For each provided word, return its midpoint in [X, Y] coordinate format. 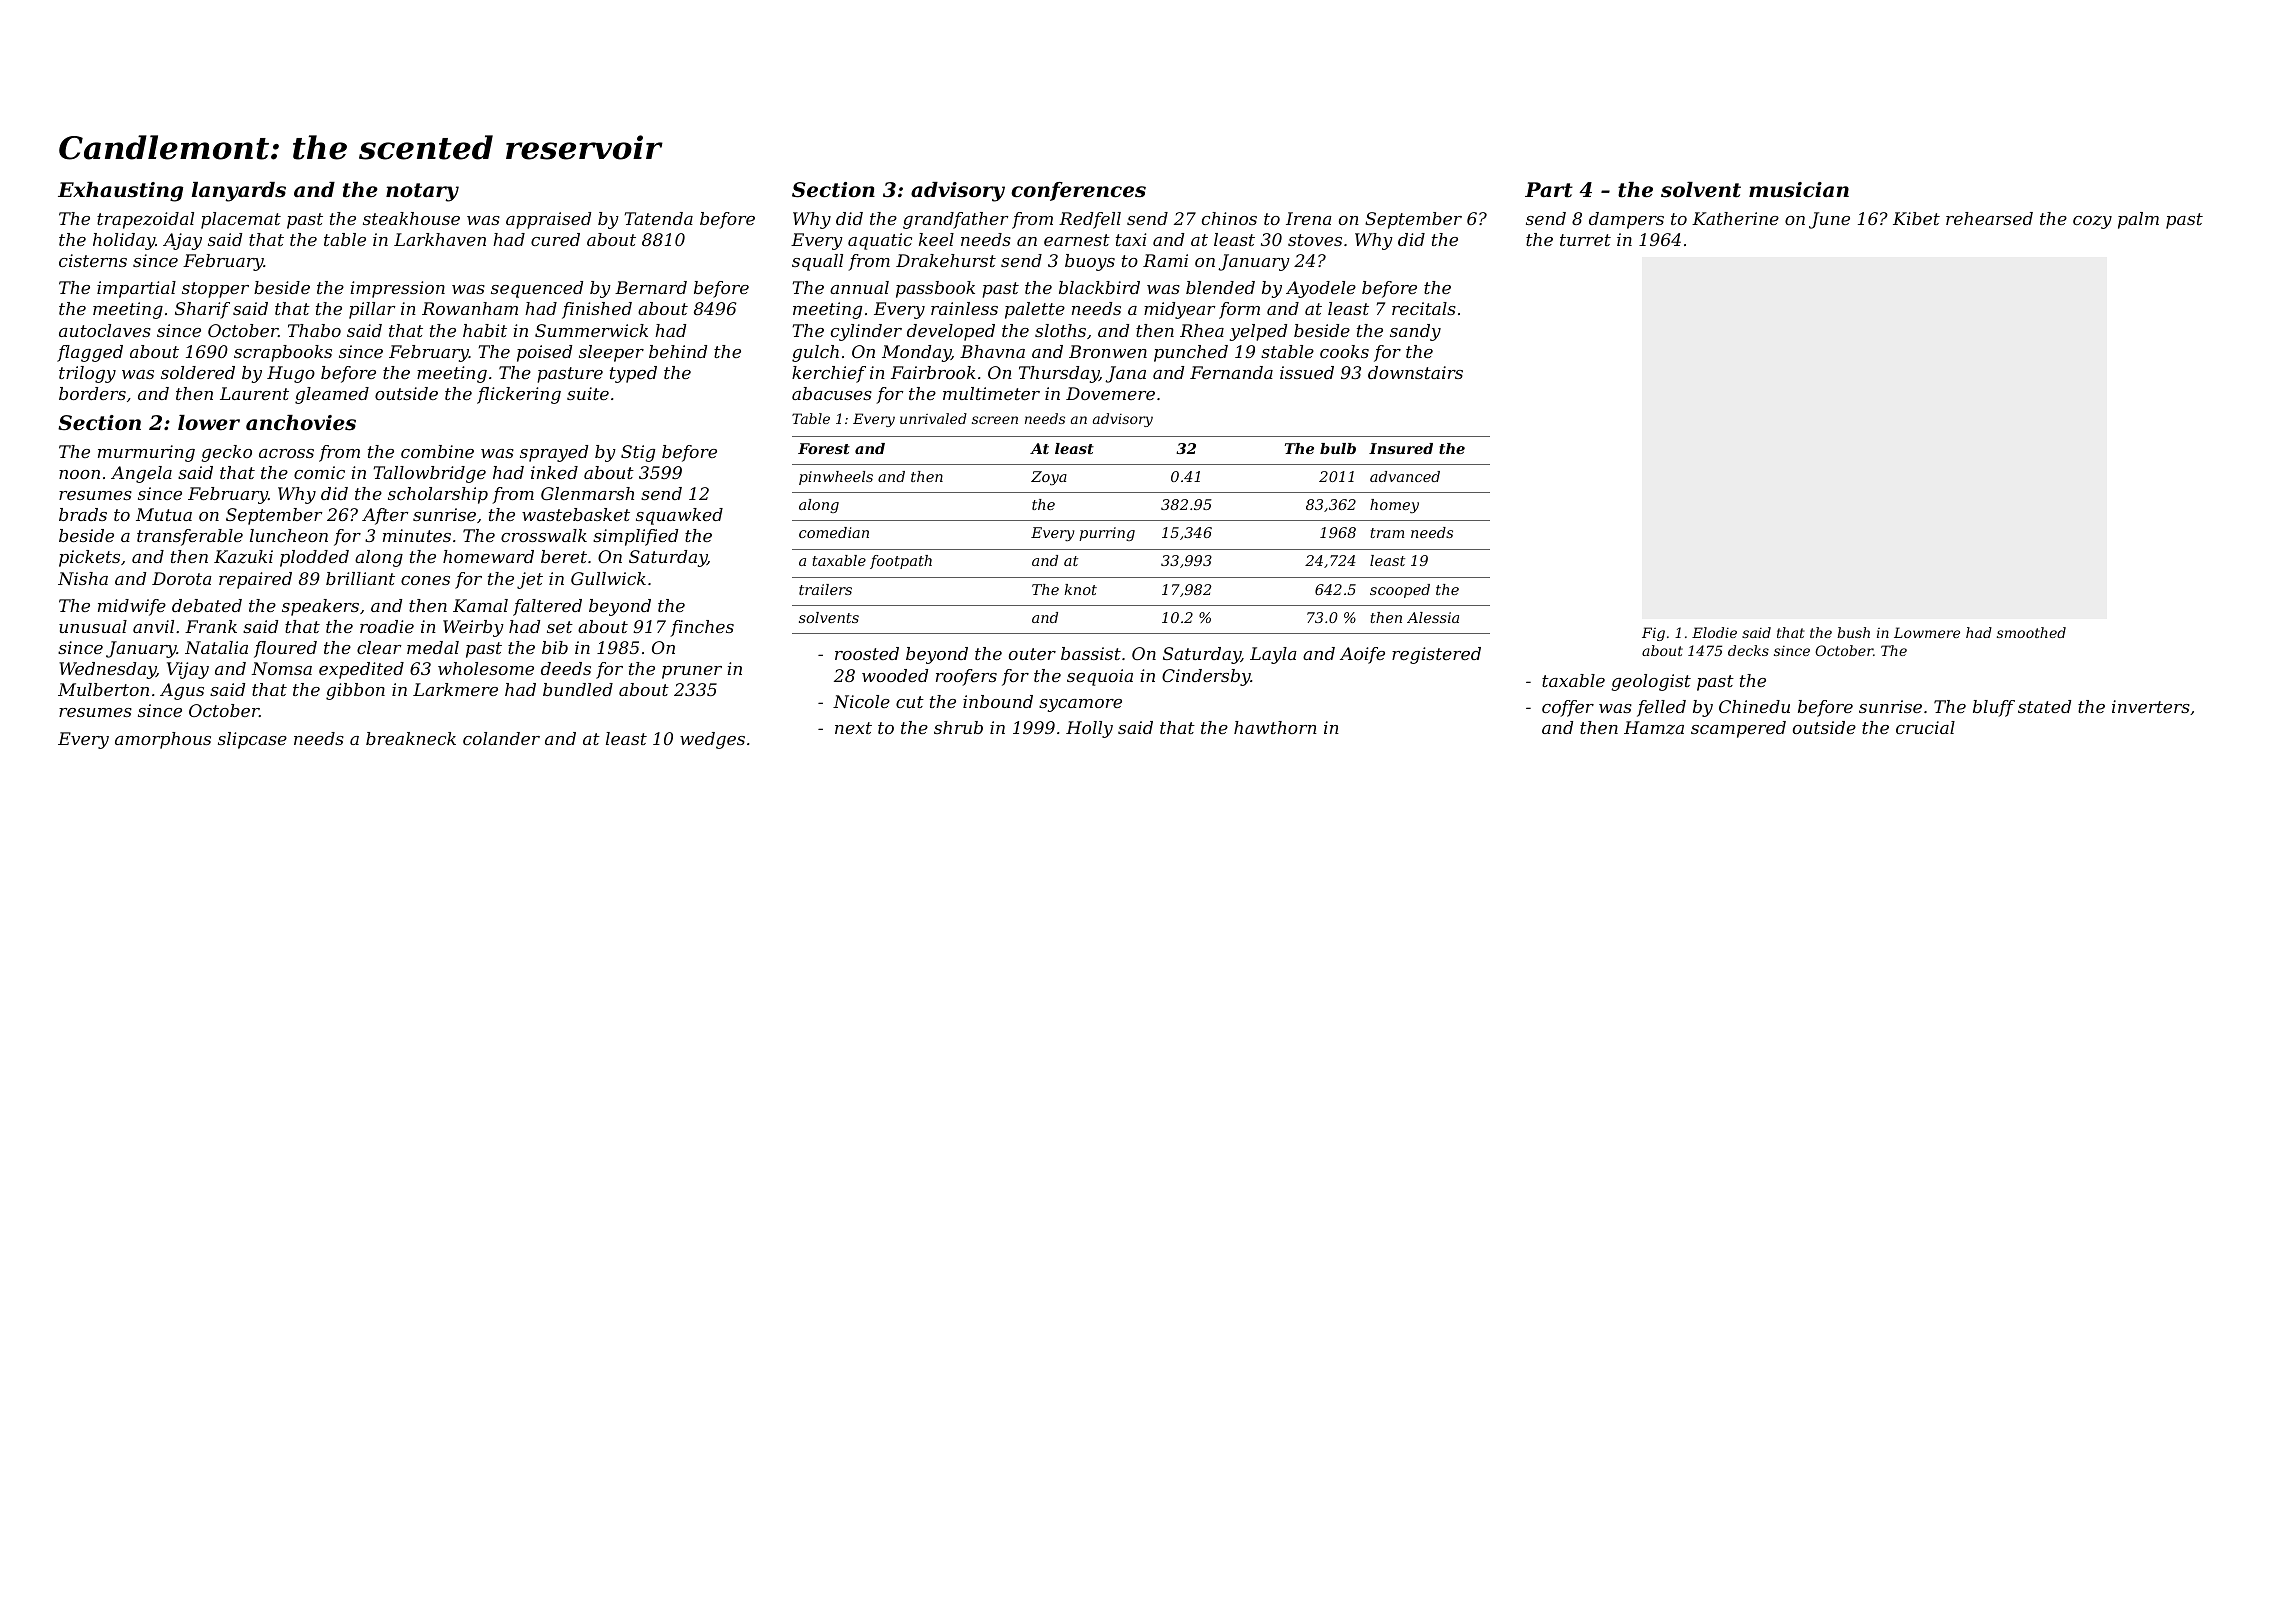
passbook [935, 289]
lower [209, 423]
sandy [1415, 332]
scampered [1738, 729]
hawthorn [1275, 727]
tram [1387, 533]
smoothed [2031, 632]
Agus [182, 691]
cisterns [93, 260]
